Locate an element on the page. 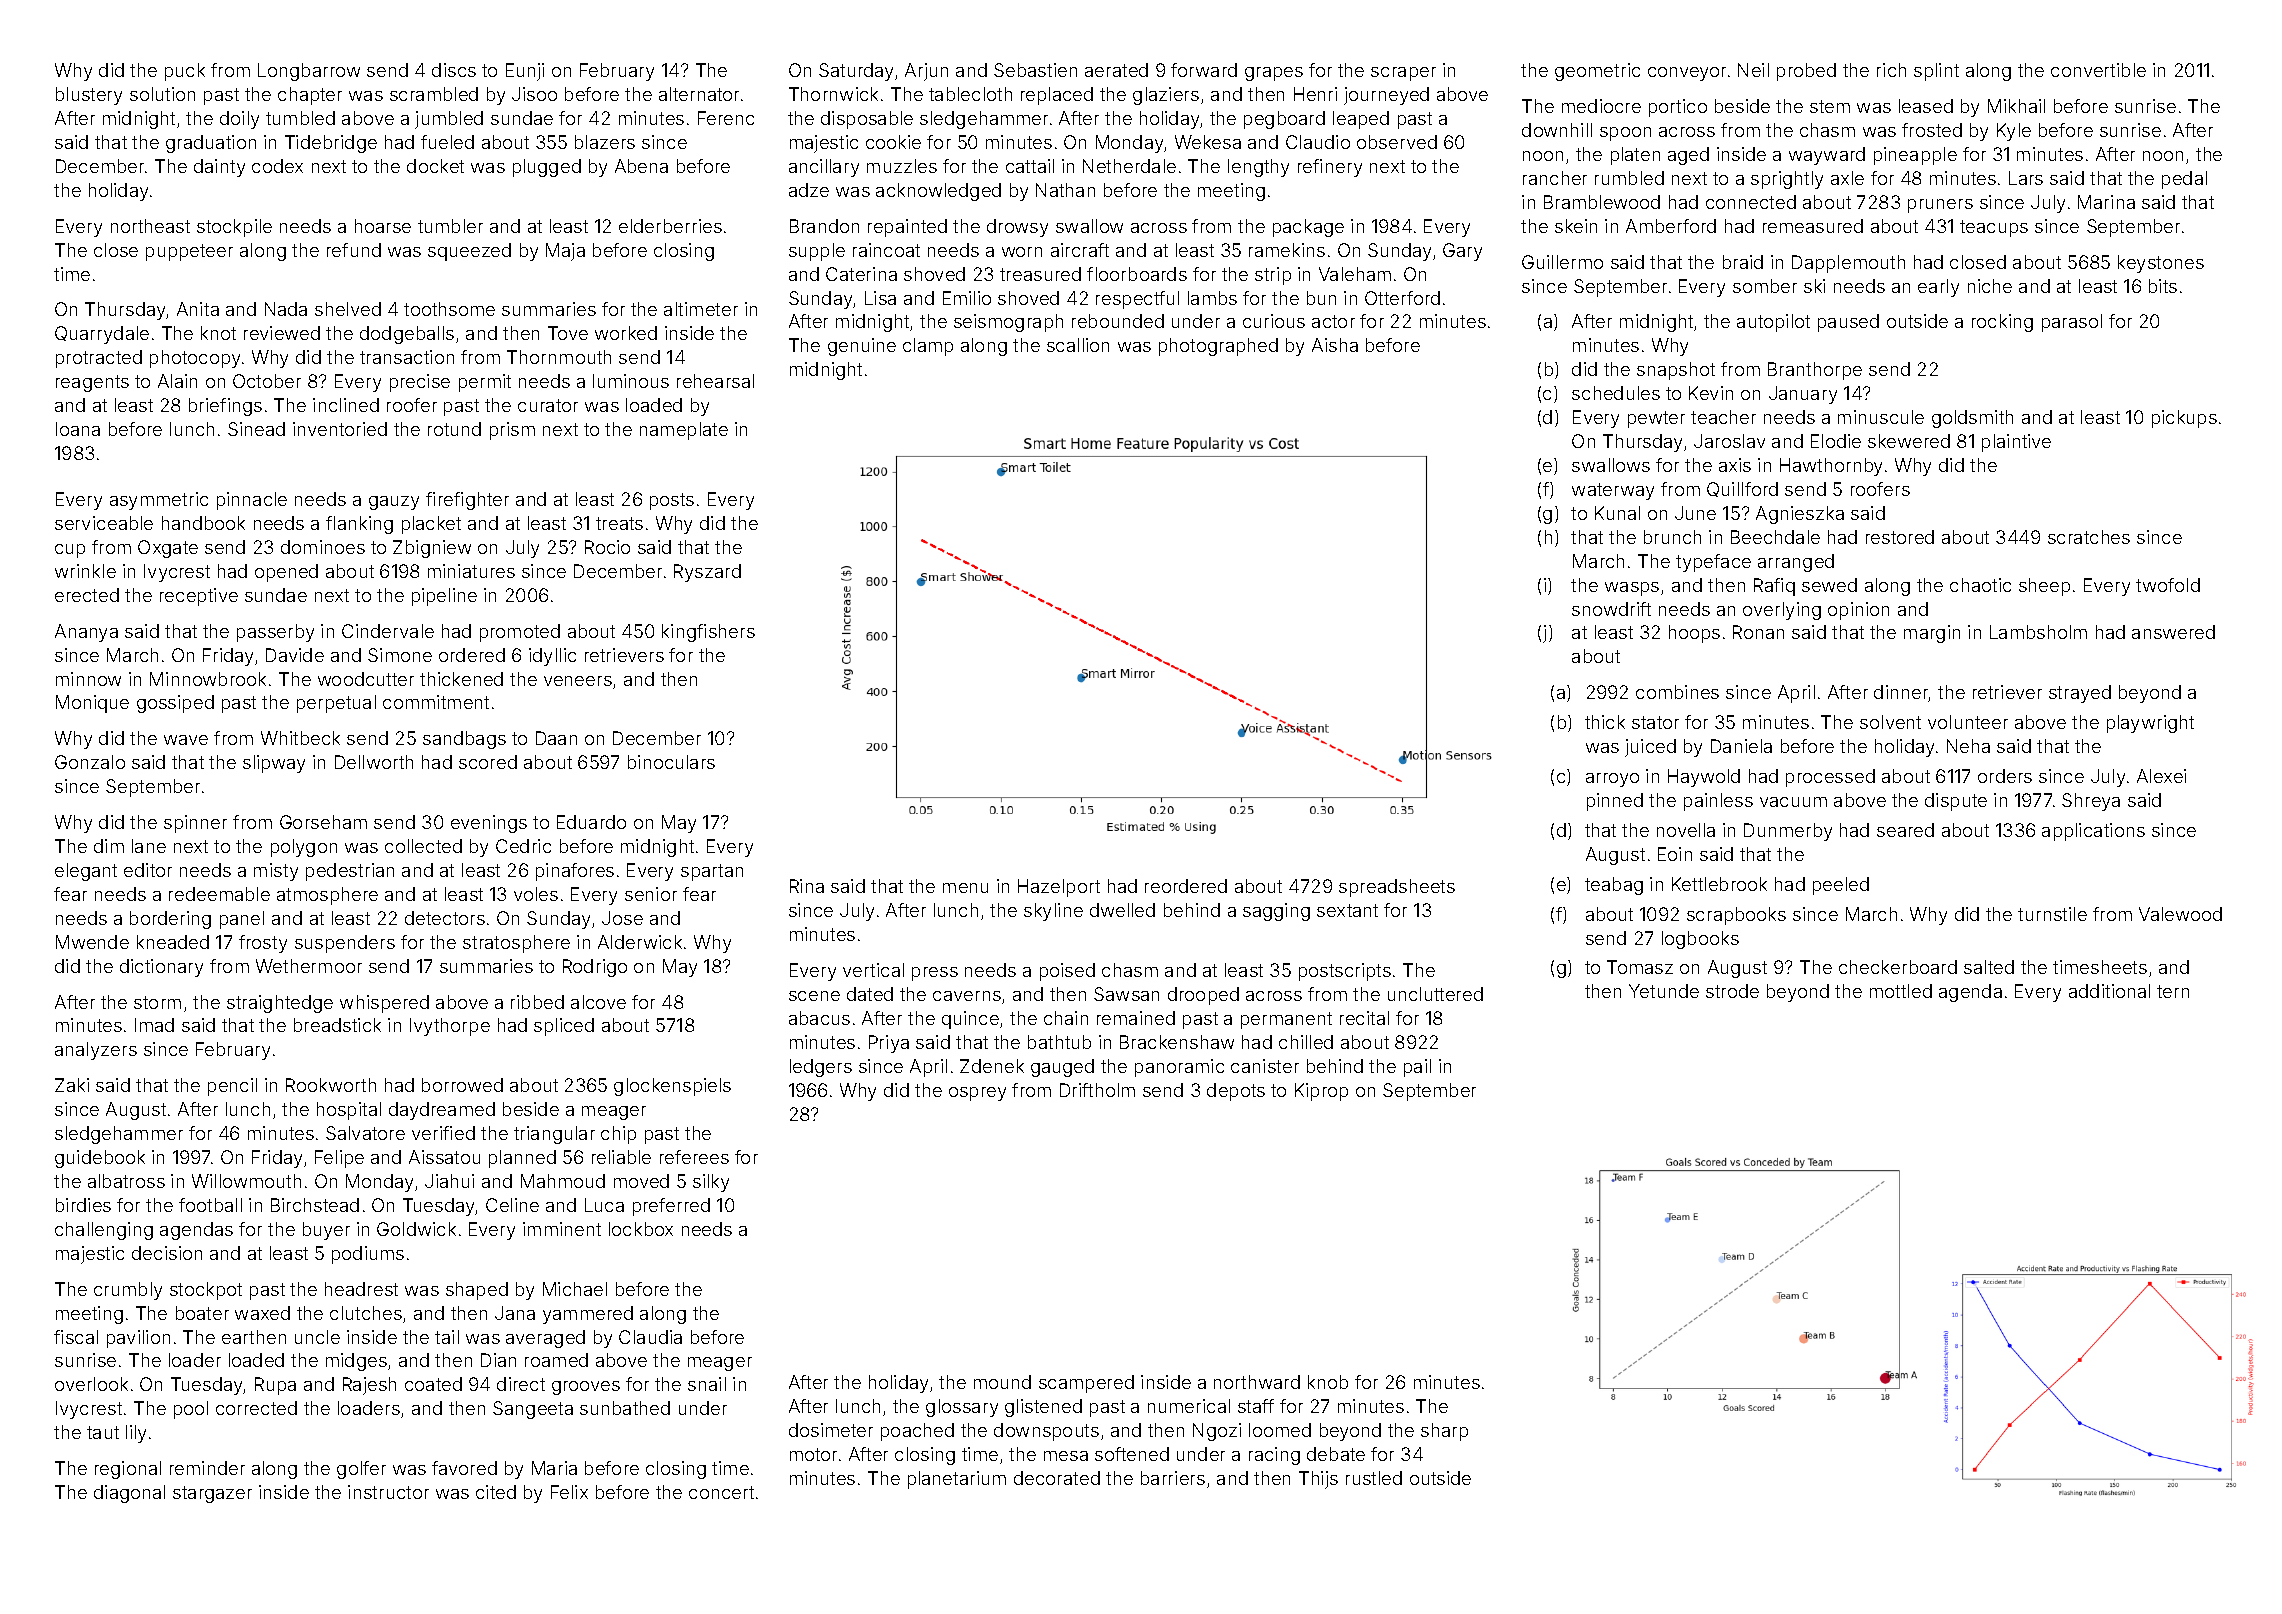 The image size is (2282, 1614). puck is located at coordinates (185, 72).
